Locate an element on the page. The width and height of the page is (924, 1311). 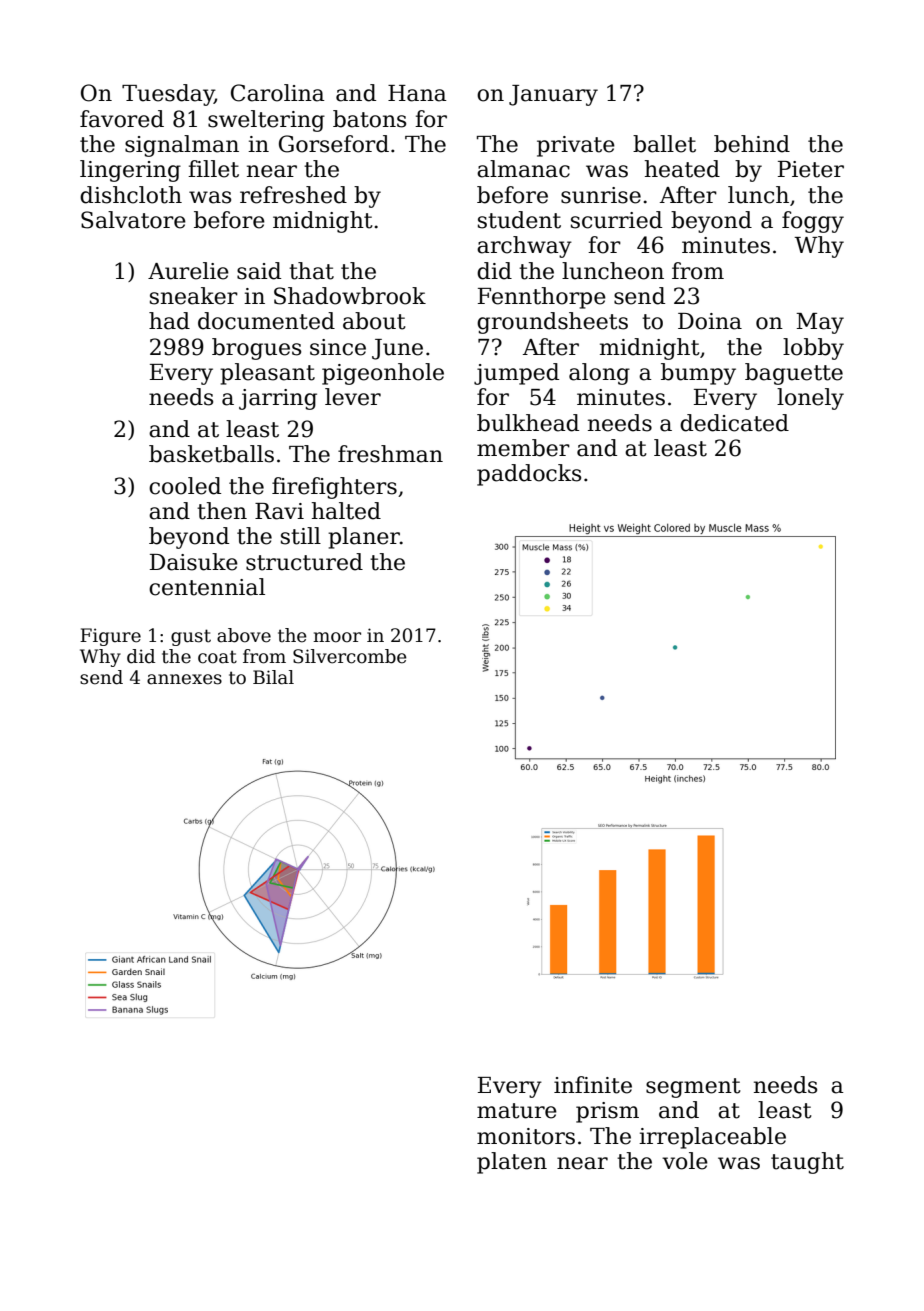
mature is located at coordinates (517, 1111).
